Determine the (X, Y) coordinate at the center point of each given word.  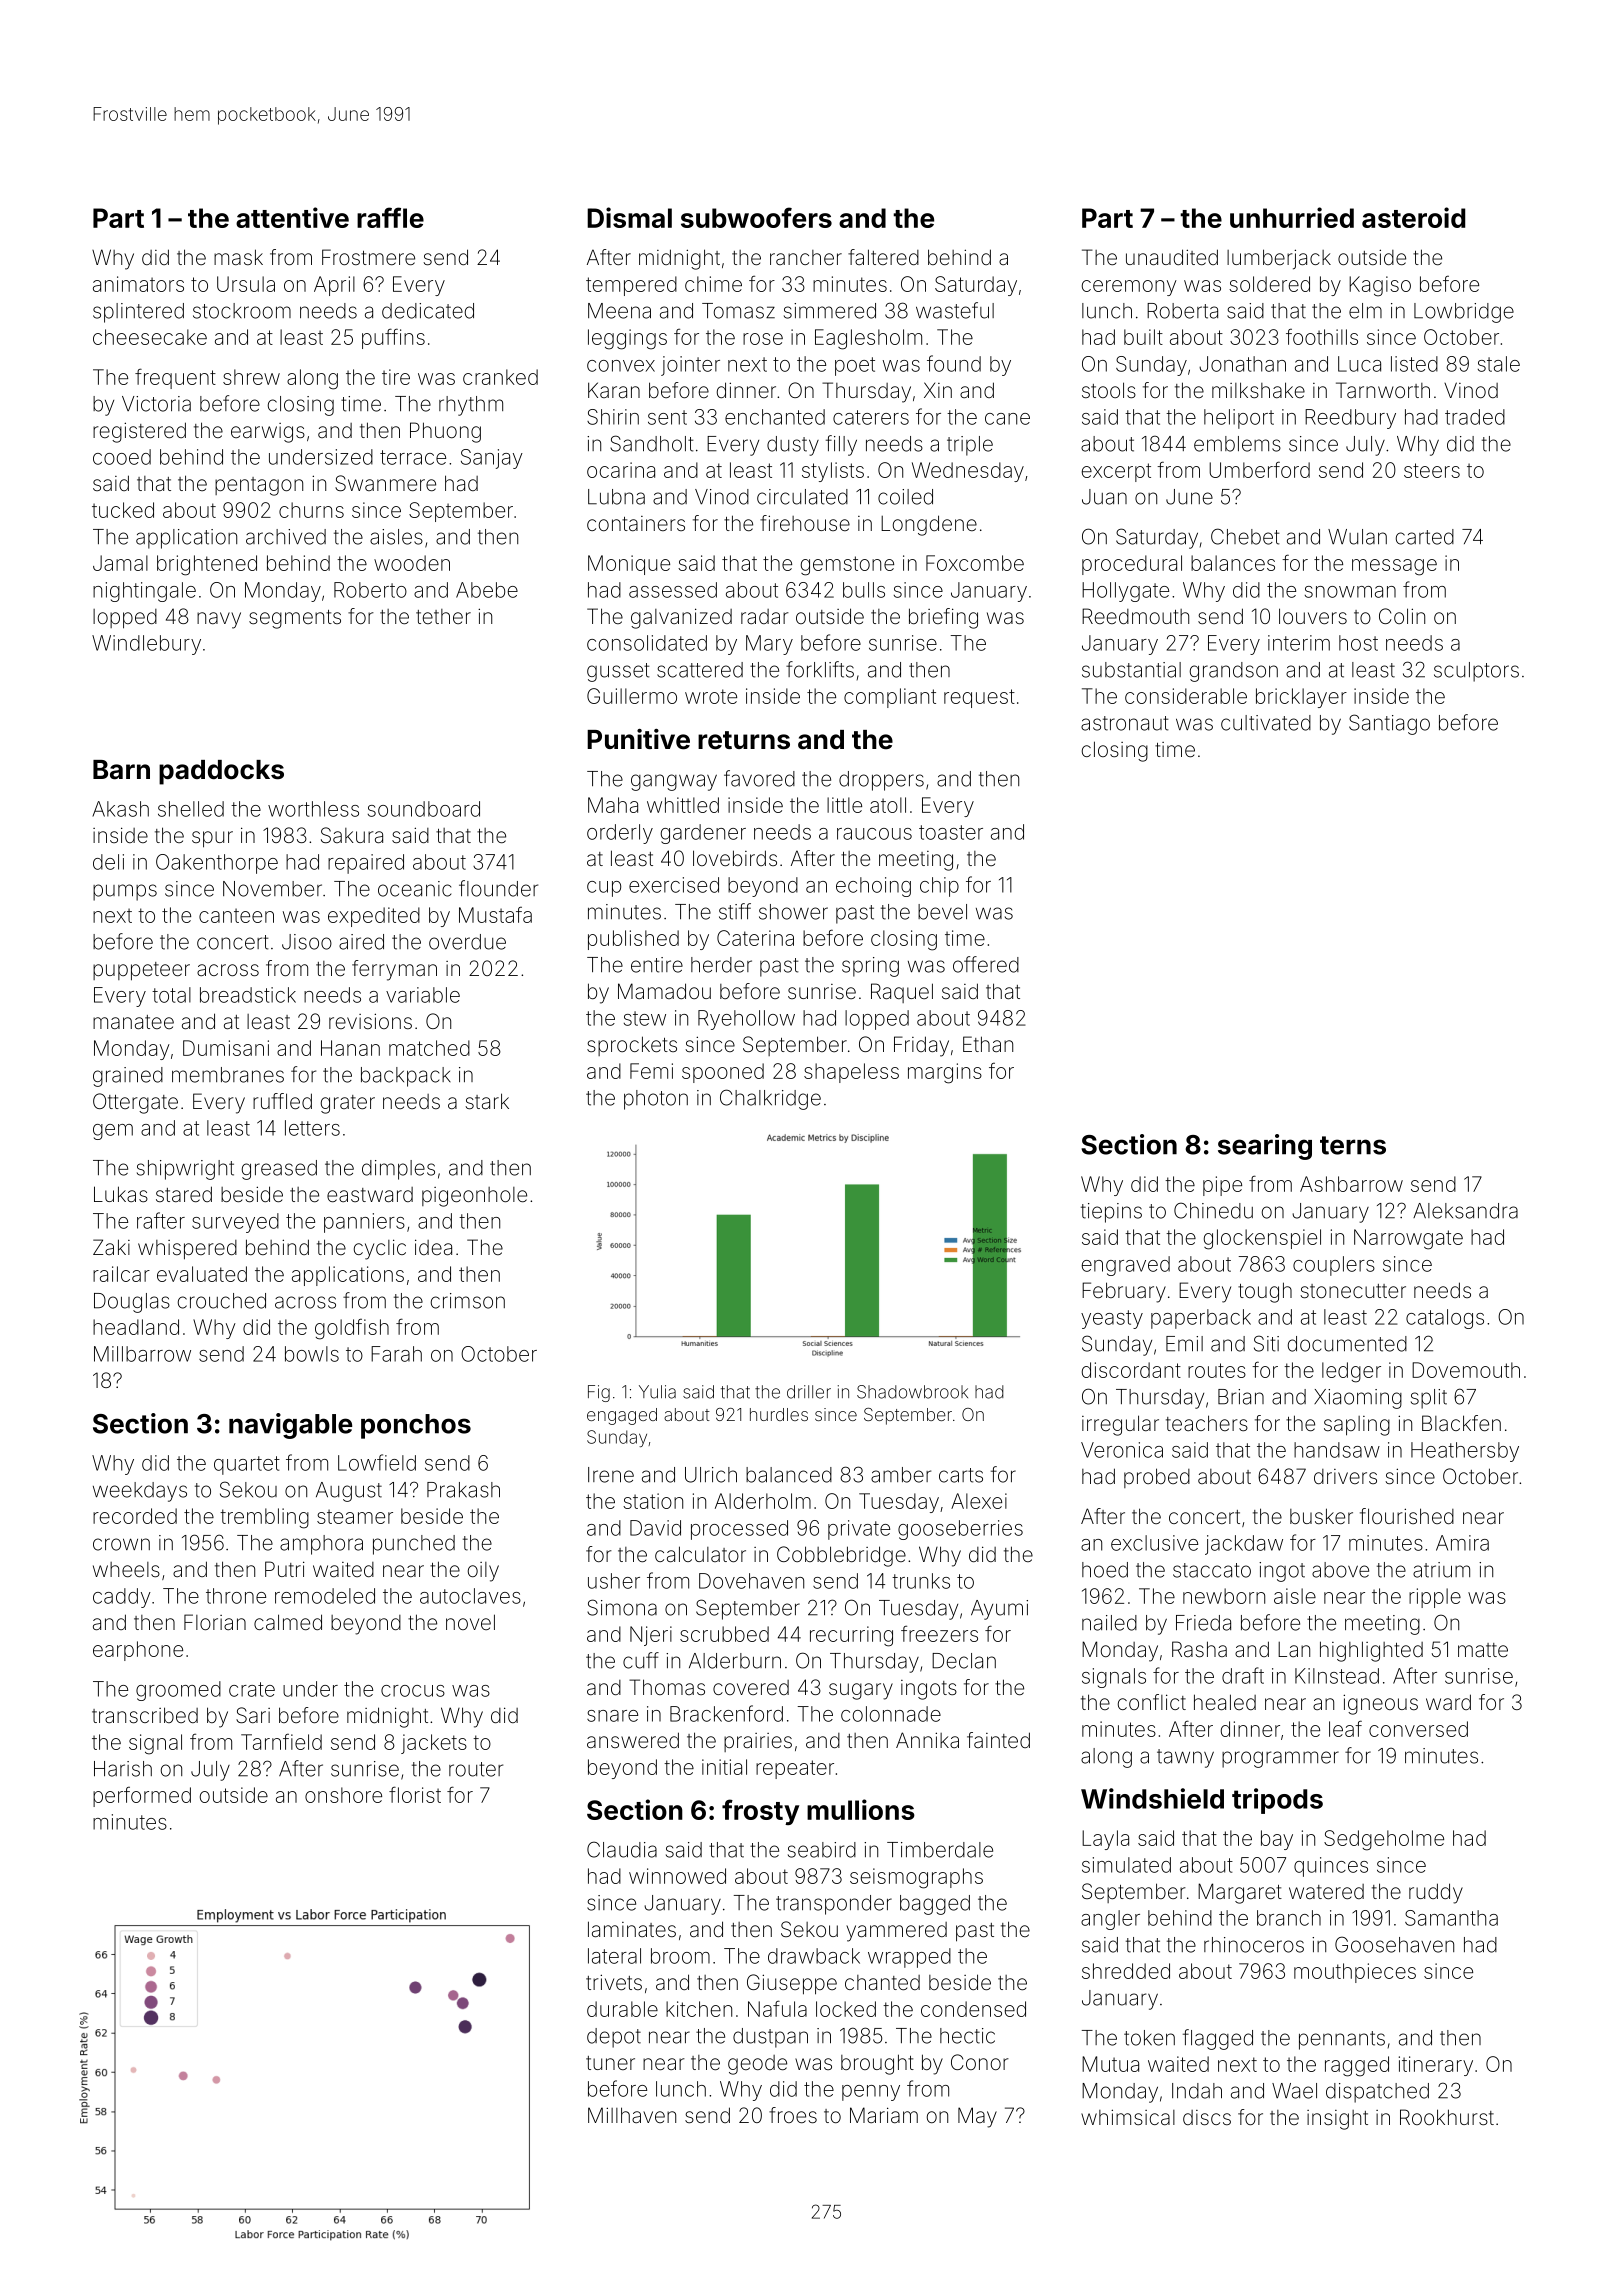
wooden (412, 563)
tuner (610, 2063)
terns (1353, 1145)
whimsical (1128, 2117)
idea (433, 1247)
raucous (874, 834)
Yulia (657, 1392)
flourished (1407, 1516)
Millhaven (632, 2115)
